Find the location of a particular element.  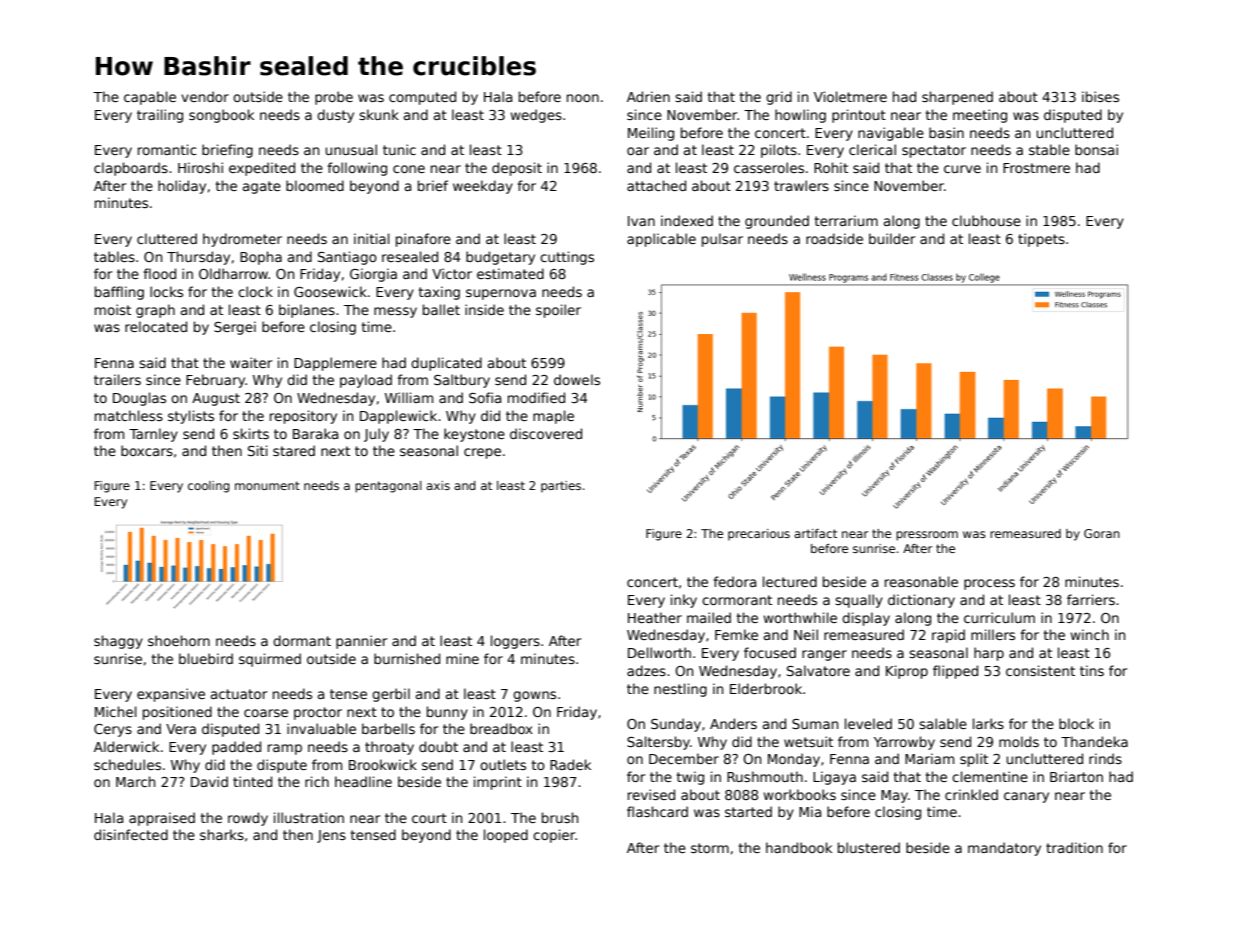

Jens is located at coordinates (331, 836).
